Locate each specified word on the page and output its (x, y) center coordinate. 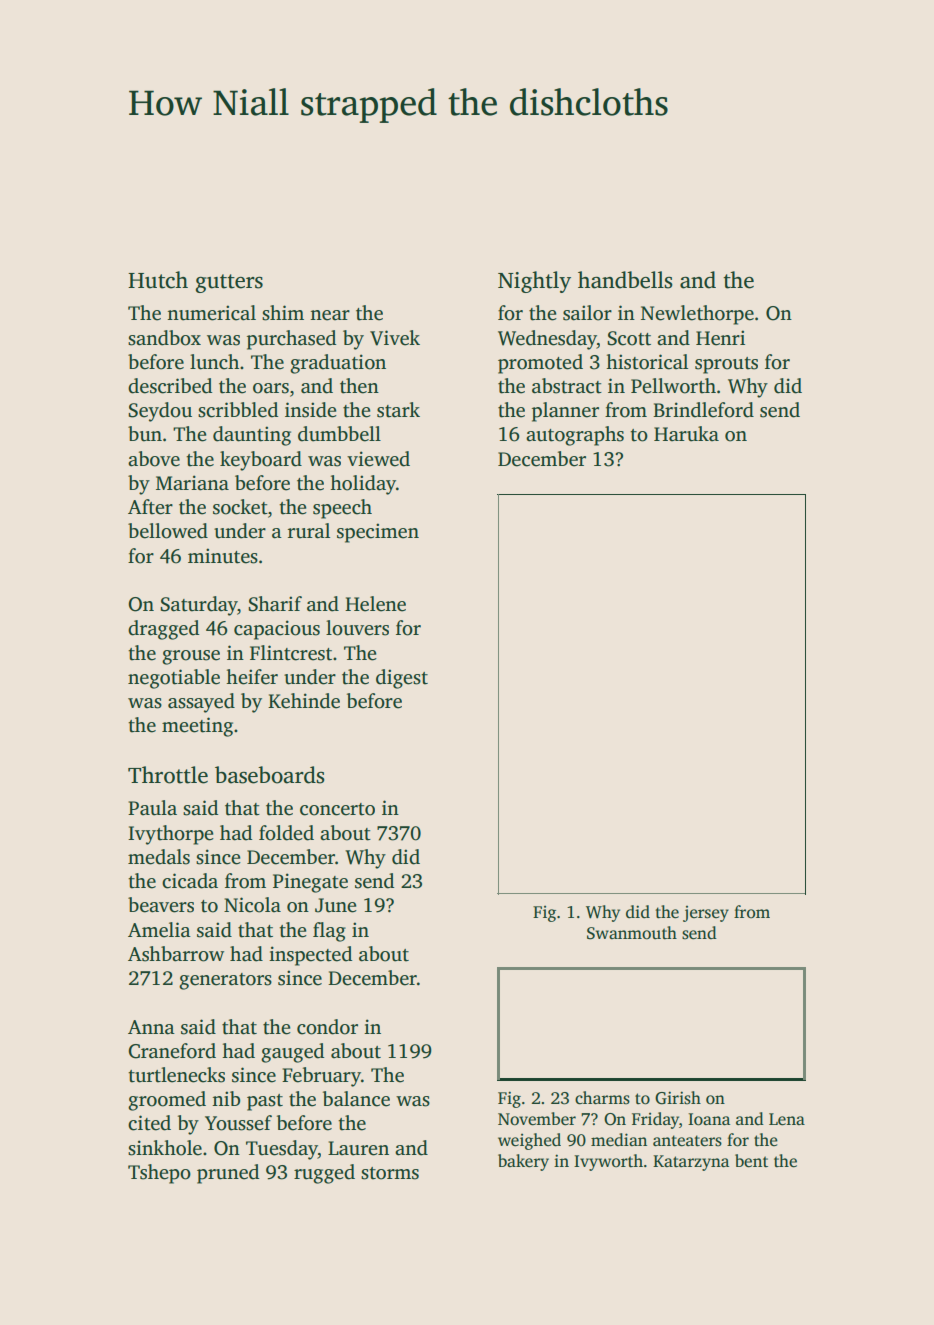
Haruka (686, 434)
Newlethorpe (697, 315)
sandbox (164, 338)
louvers (357, 628)
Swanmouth (632, 933)
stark (398, 410)
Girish (678, 1098)
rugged (324, 1174)
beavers (161, 905)
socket (240, 507)
